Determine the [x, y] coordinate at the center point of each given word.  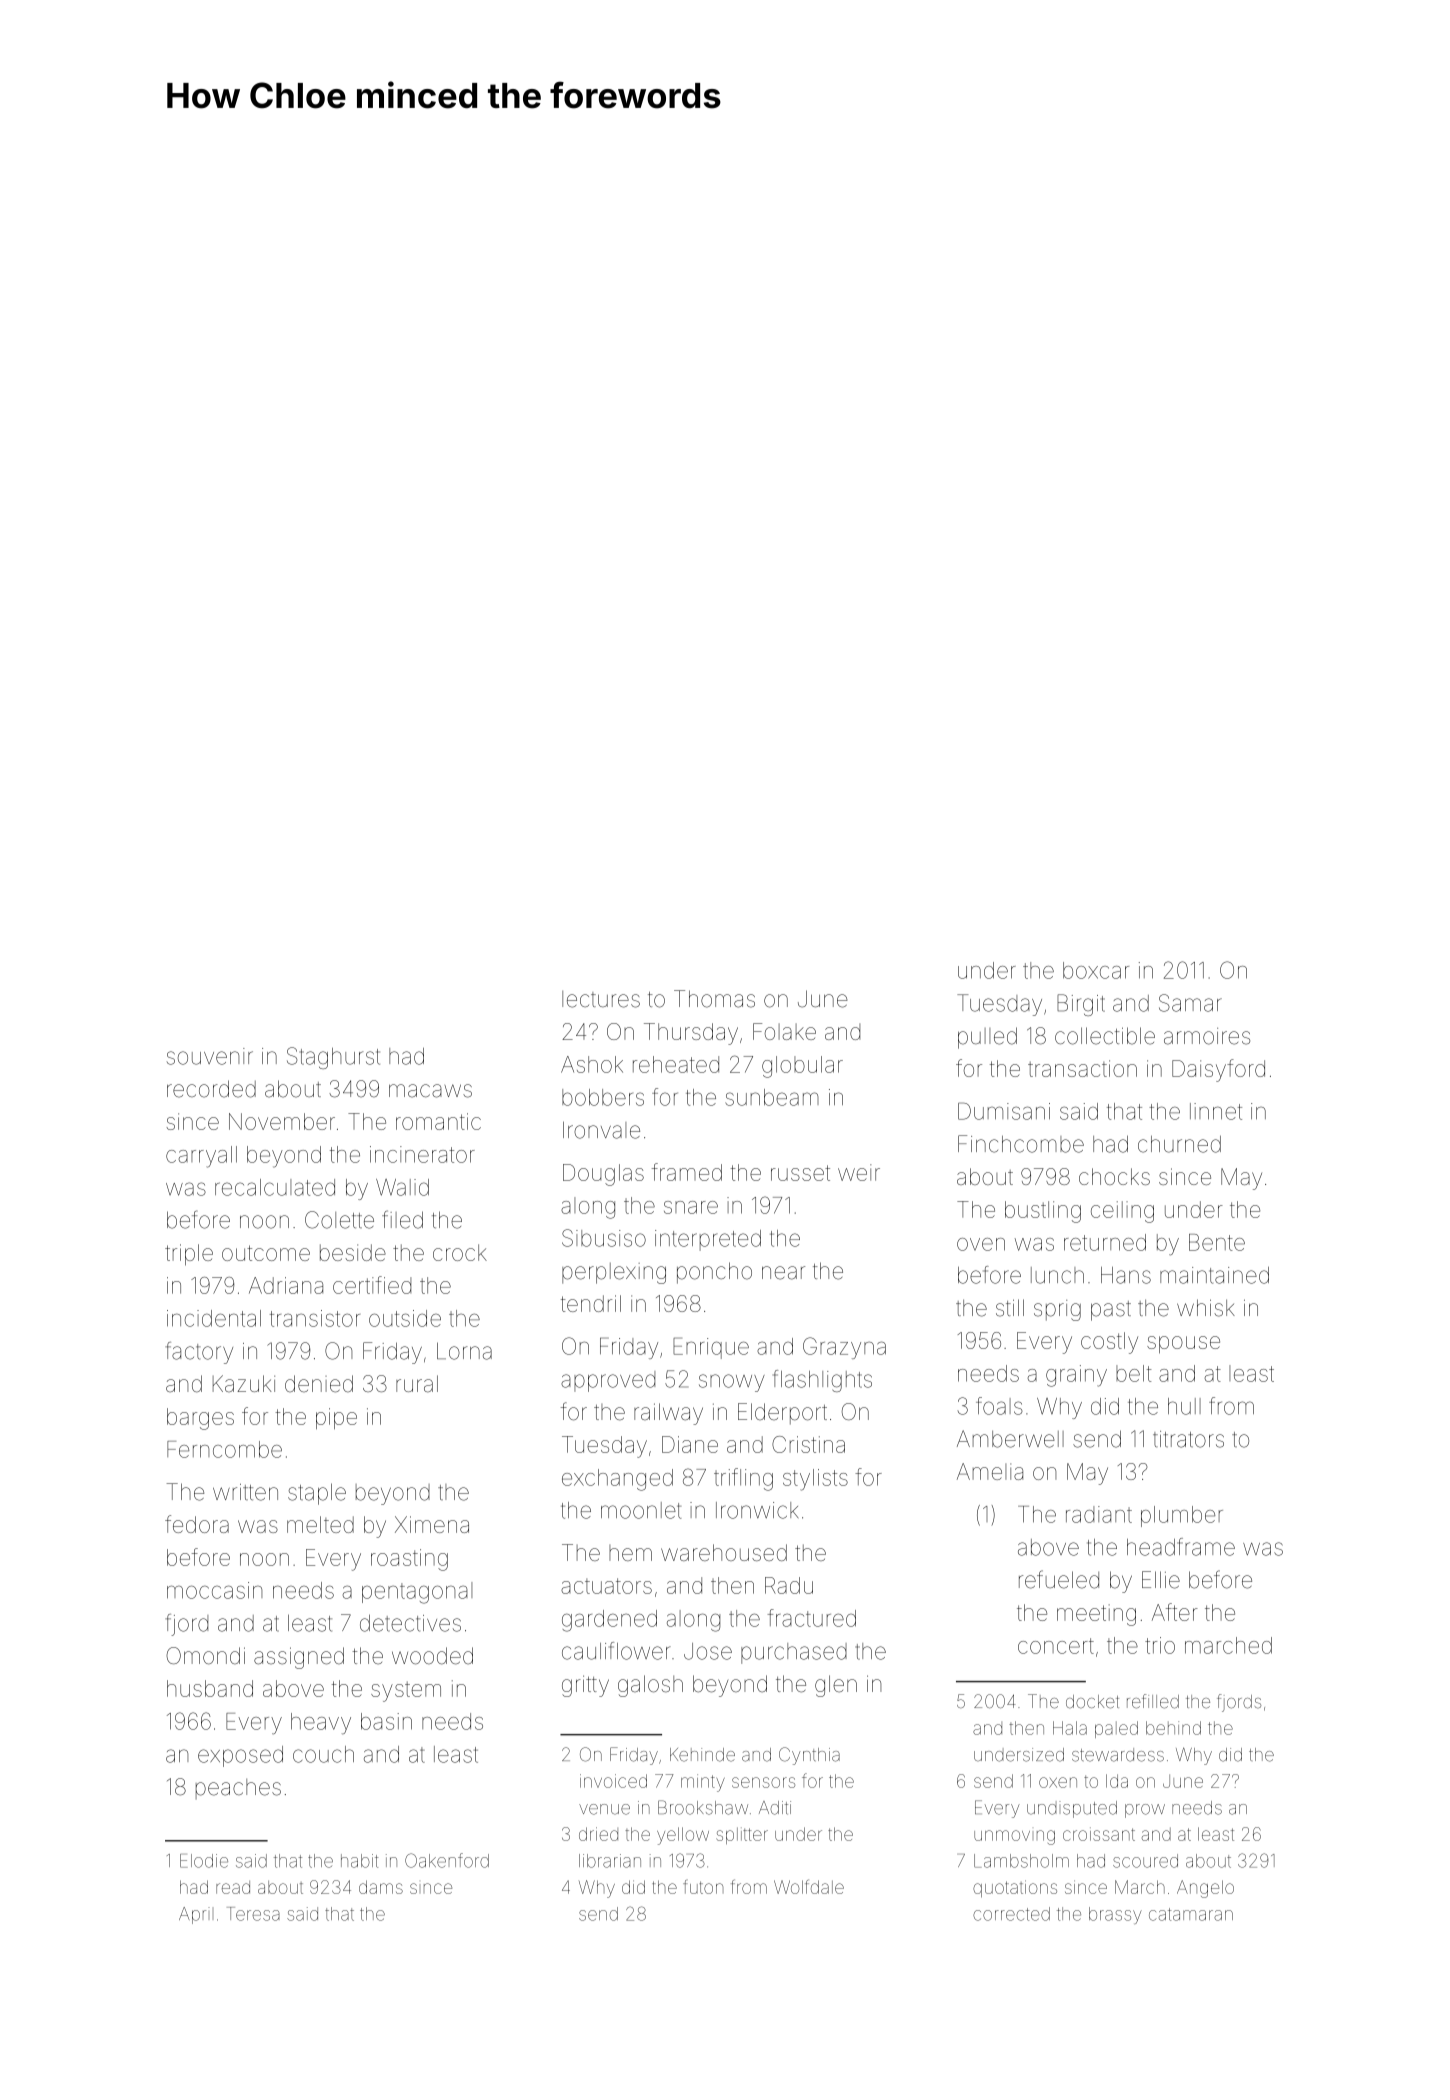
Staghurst [333, 1058]
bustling [1043, 1212]
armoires [1207, 1036]
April [194, 1915]
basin [386, 1721]
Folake [784, 1031]
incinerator [422, 1154]
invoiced [613, 1781]
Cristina [808, 1444]
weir [859, 1172]
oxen [1058, 1782]
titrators [1188, 1439]
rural [417, 1384]
